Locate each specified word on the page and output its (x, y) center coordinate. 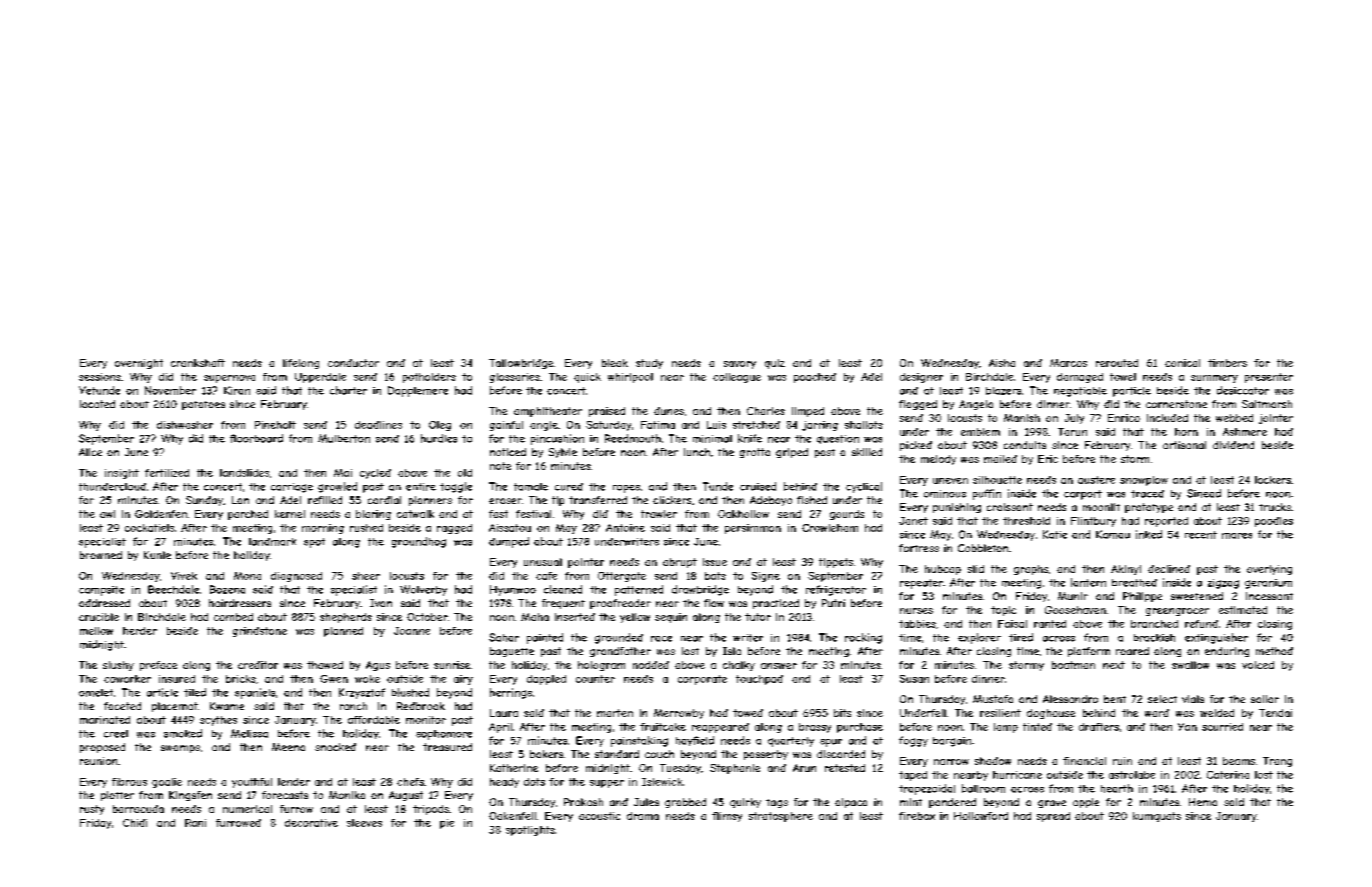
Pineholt (275, 425)
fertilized (167, 473)
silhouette (997, 480)
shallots (864, 425)
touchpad (759, 680)
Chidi (135, 823)
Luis (716, 425)
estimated (1243, 610)
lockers (1273, 480)
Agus (378, 666)
